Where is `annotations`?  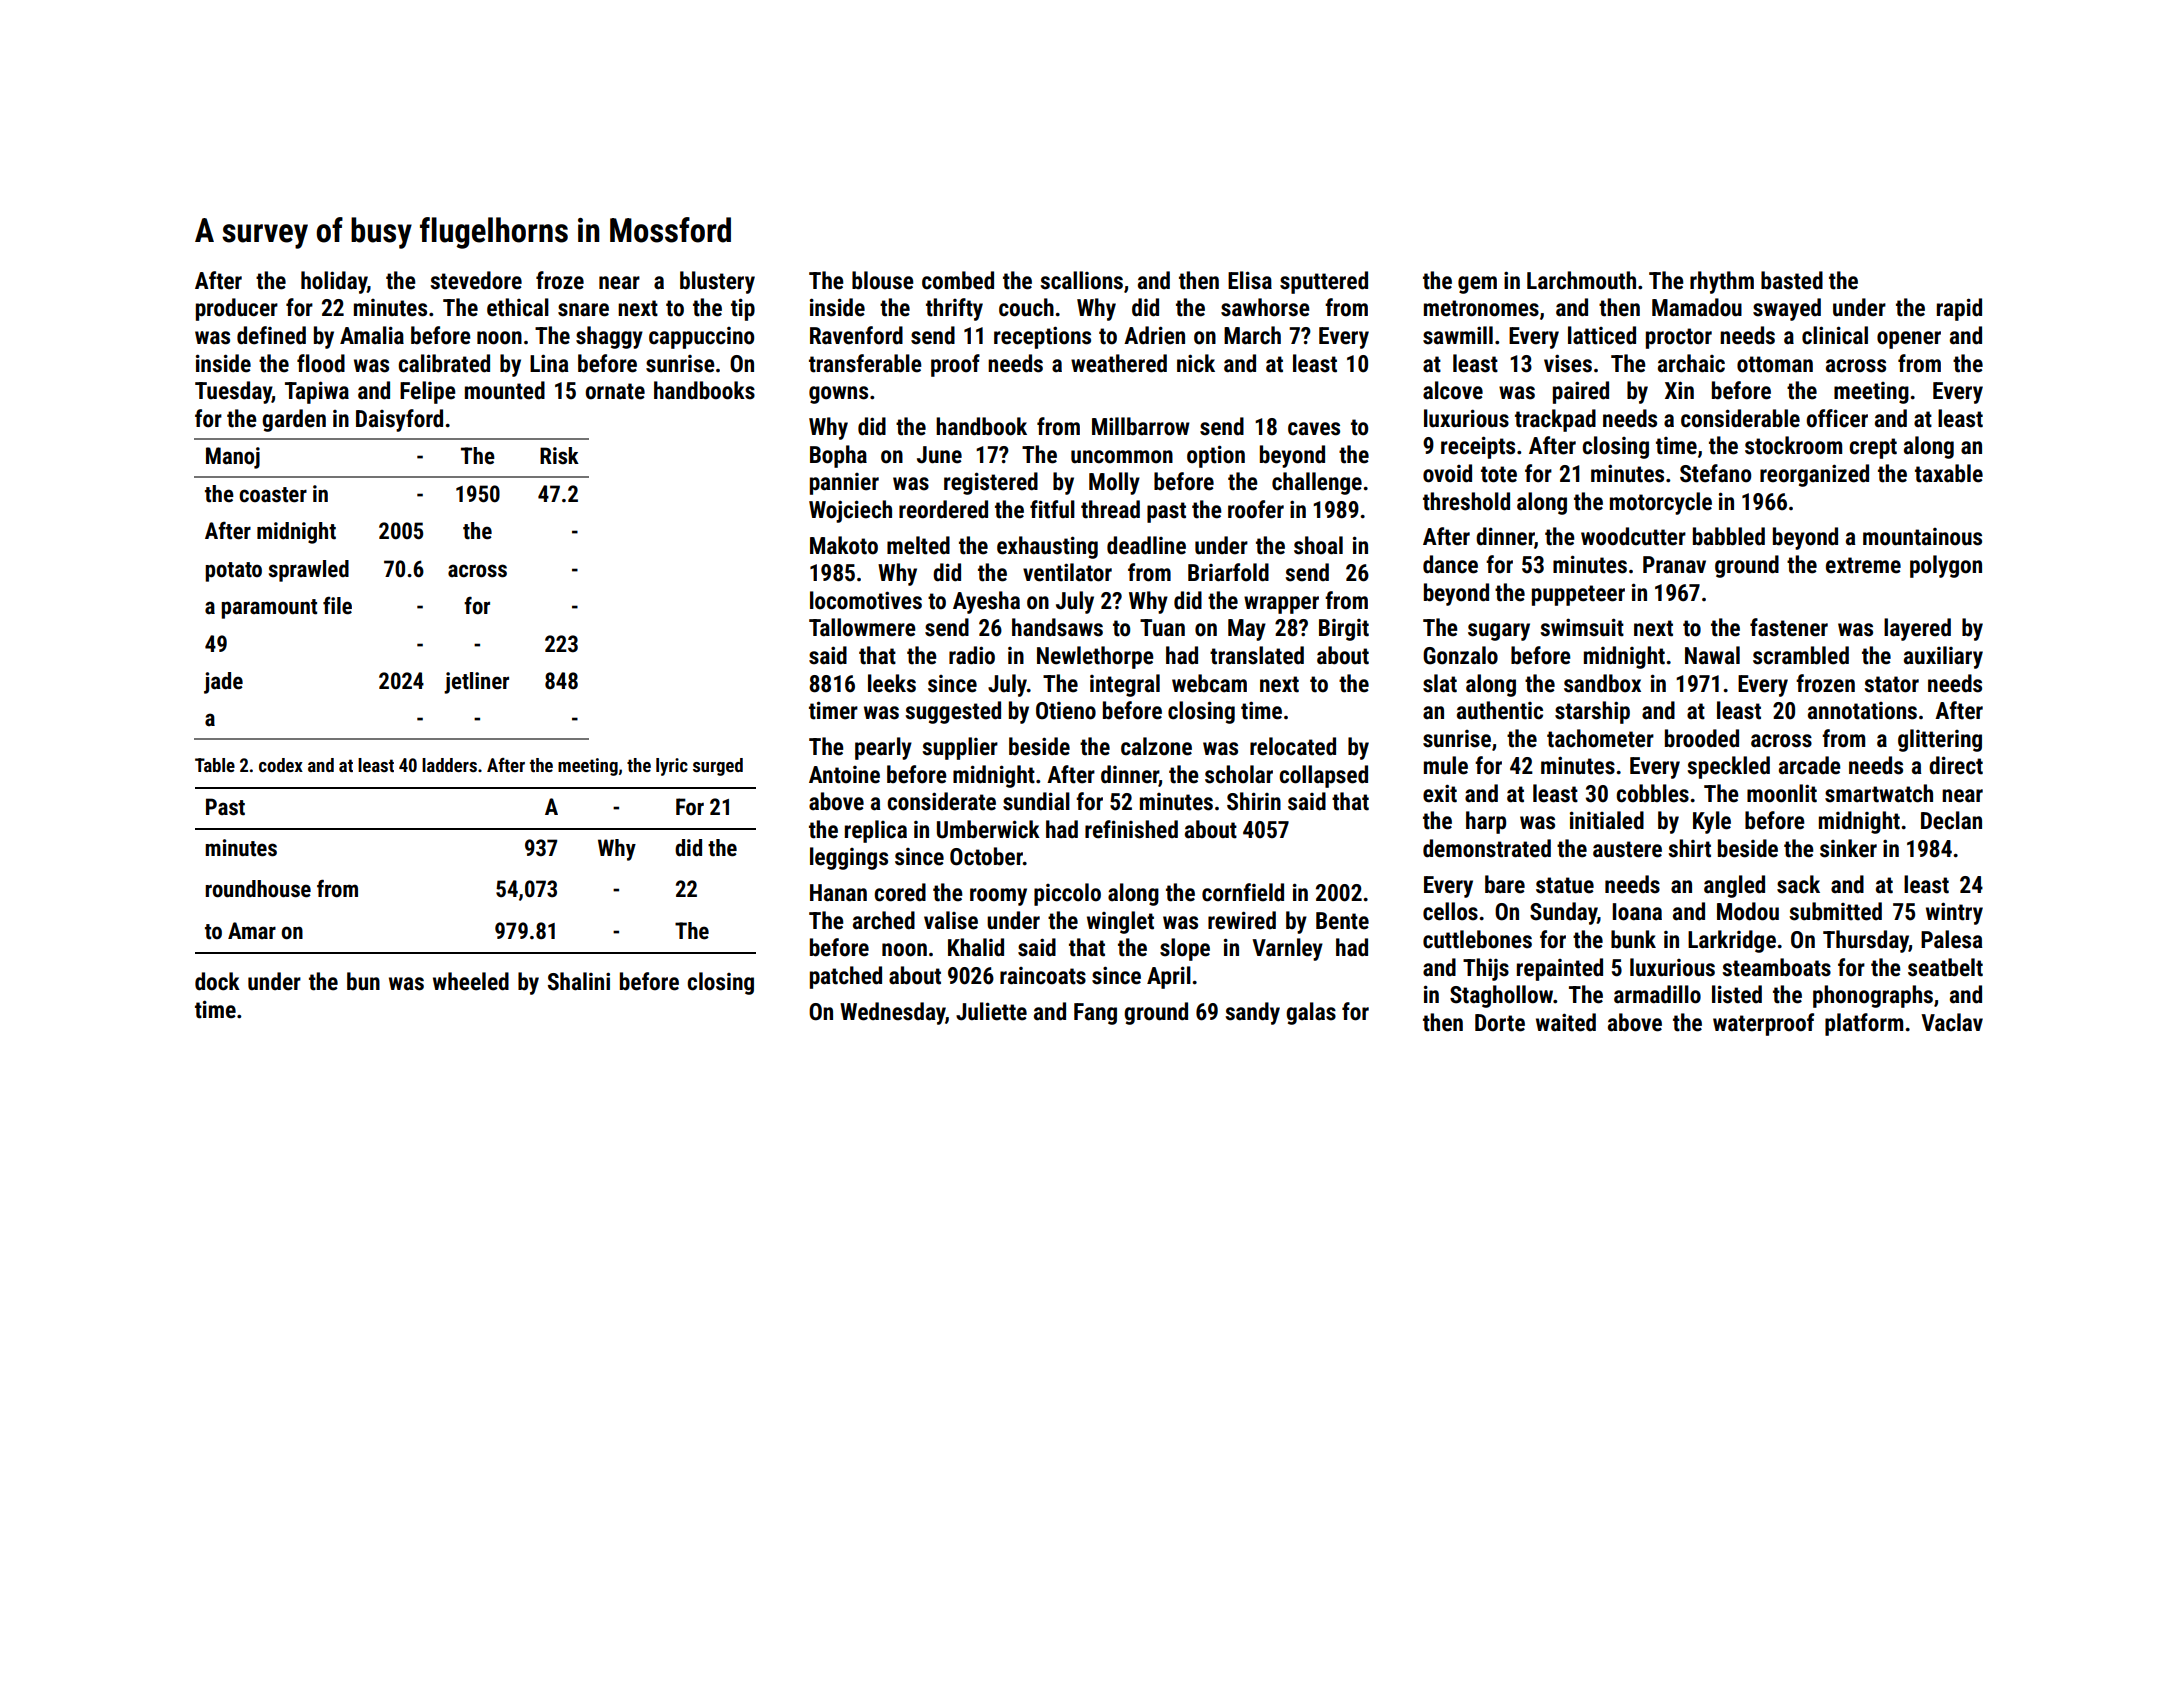
annotations is located at coordinates (1862, 711).
